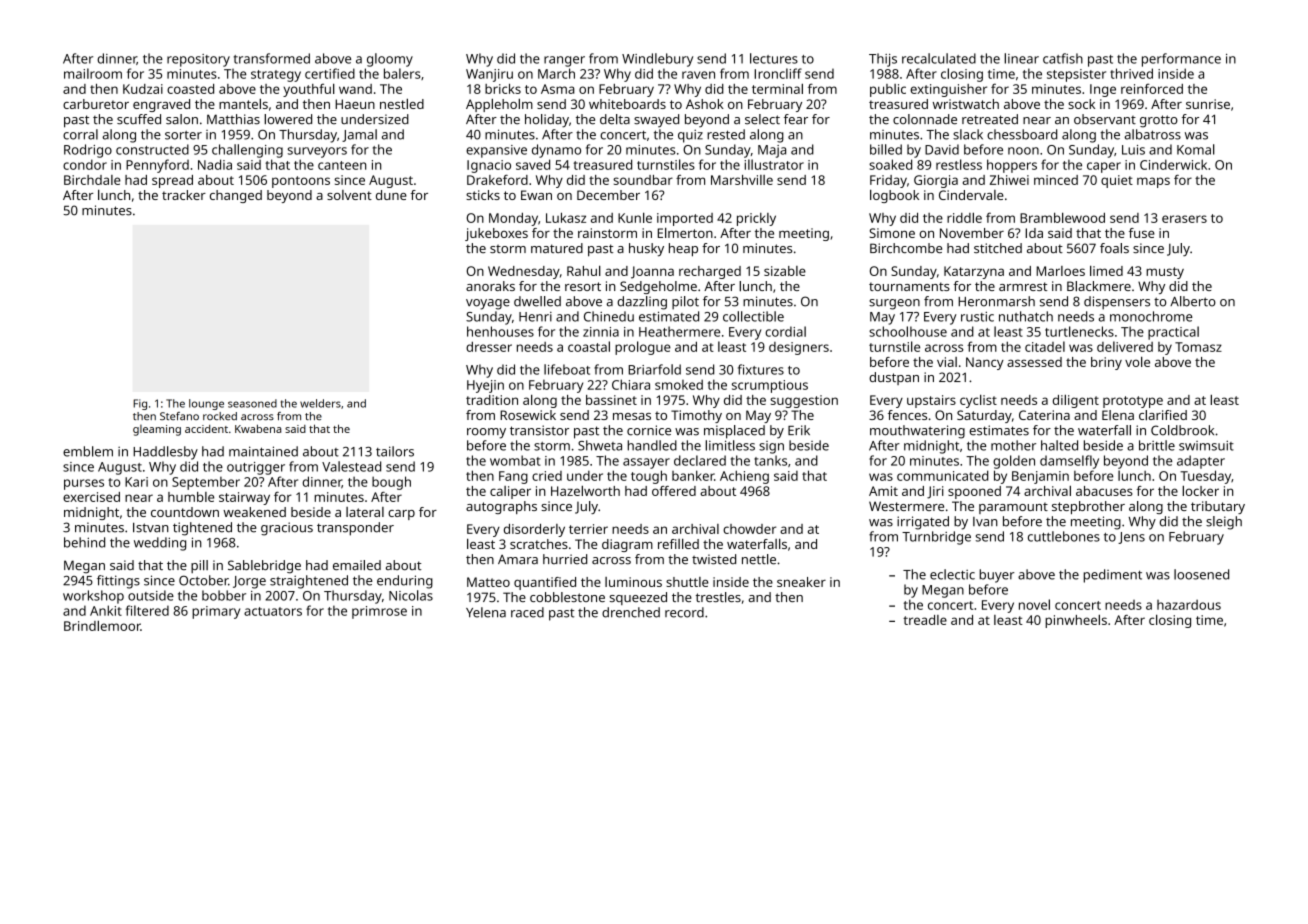 Image resolution: width=1308 pixels, height=924 pixels. I want to click on corral, so click(80, 134).
